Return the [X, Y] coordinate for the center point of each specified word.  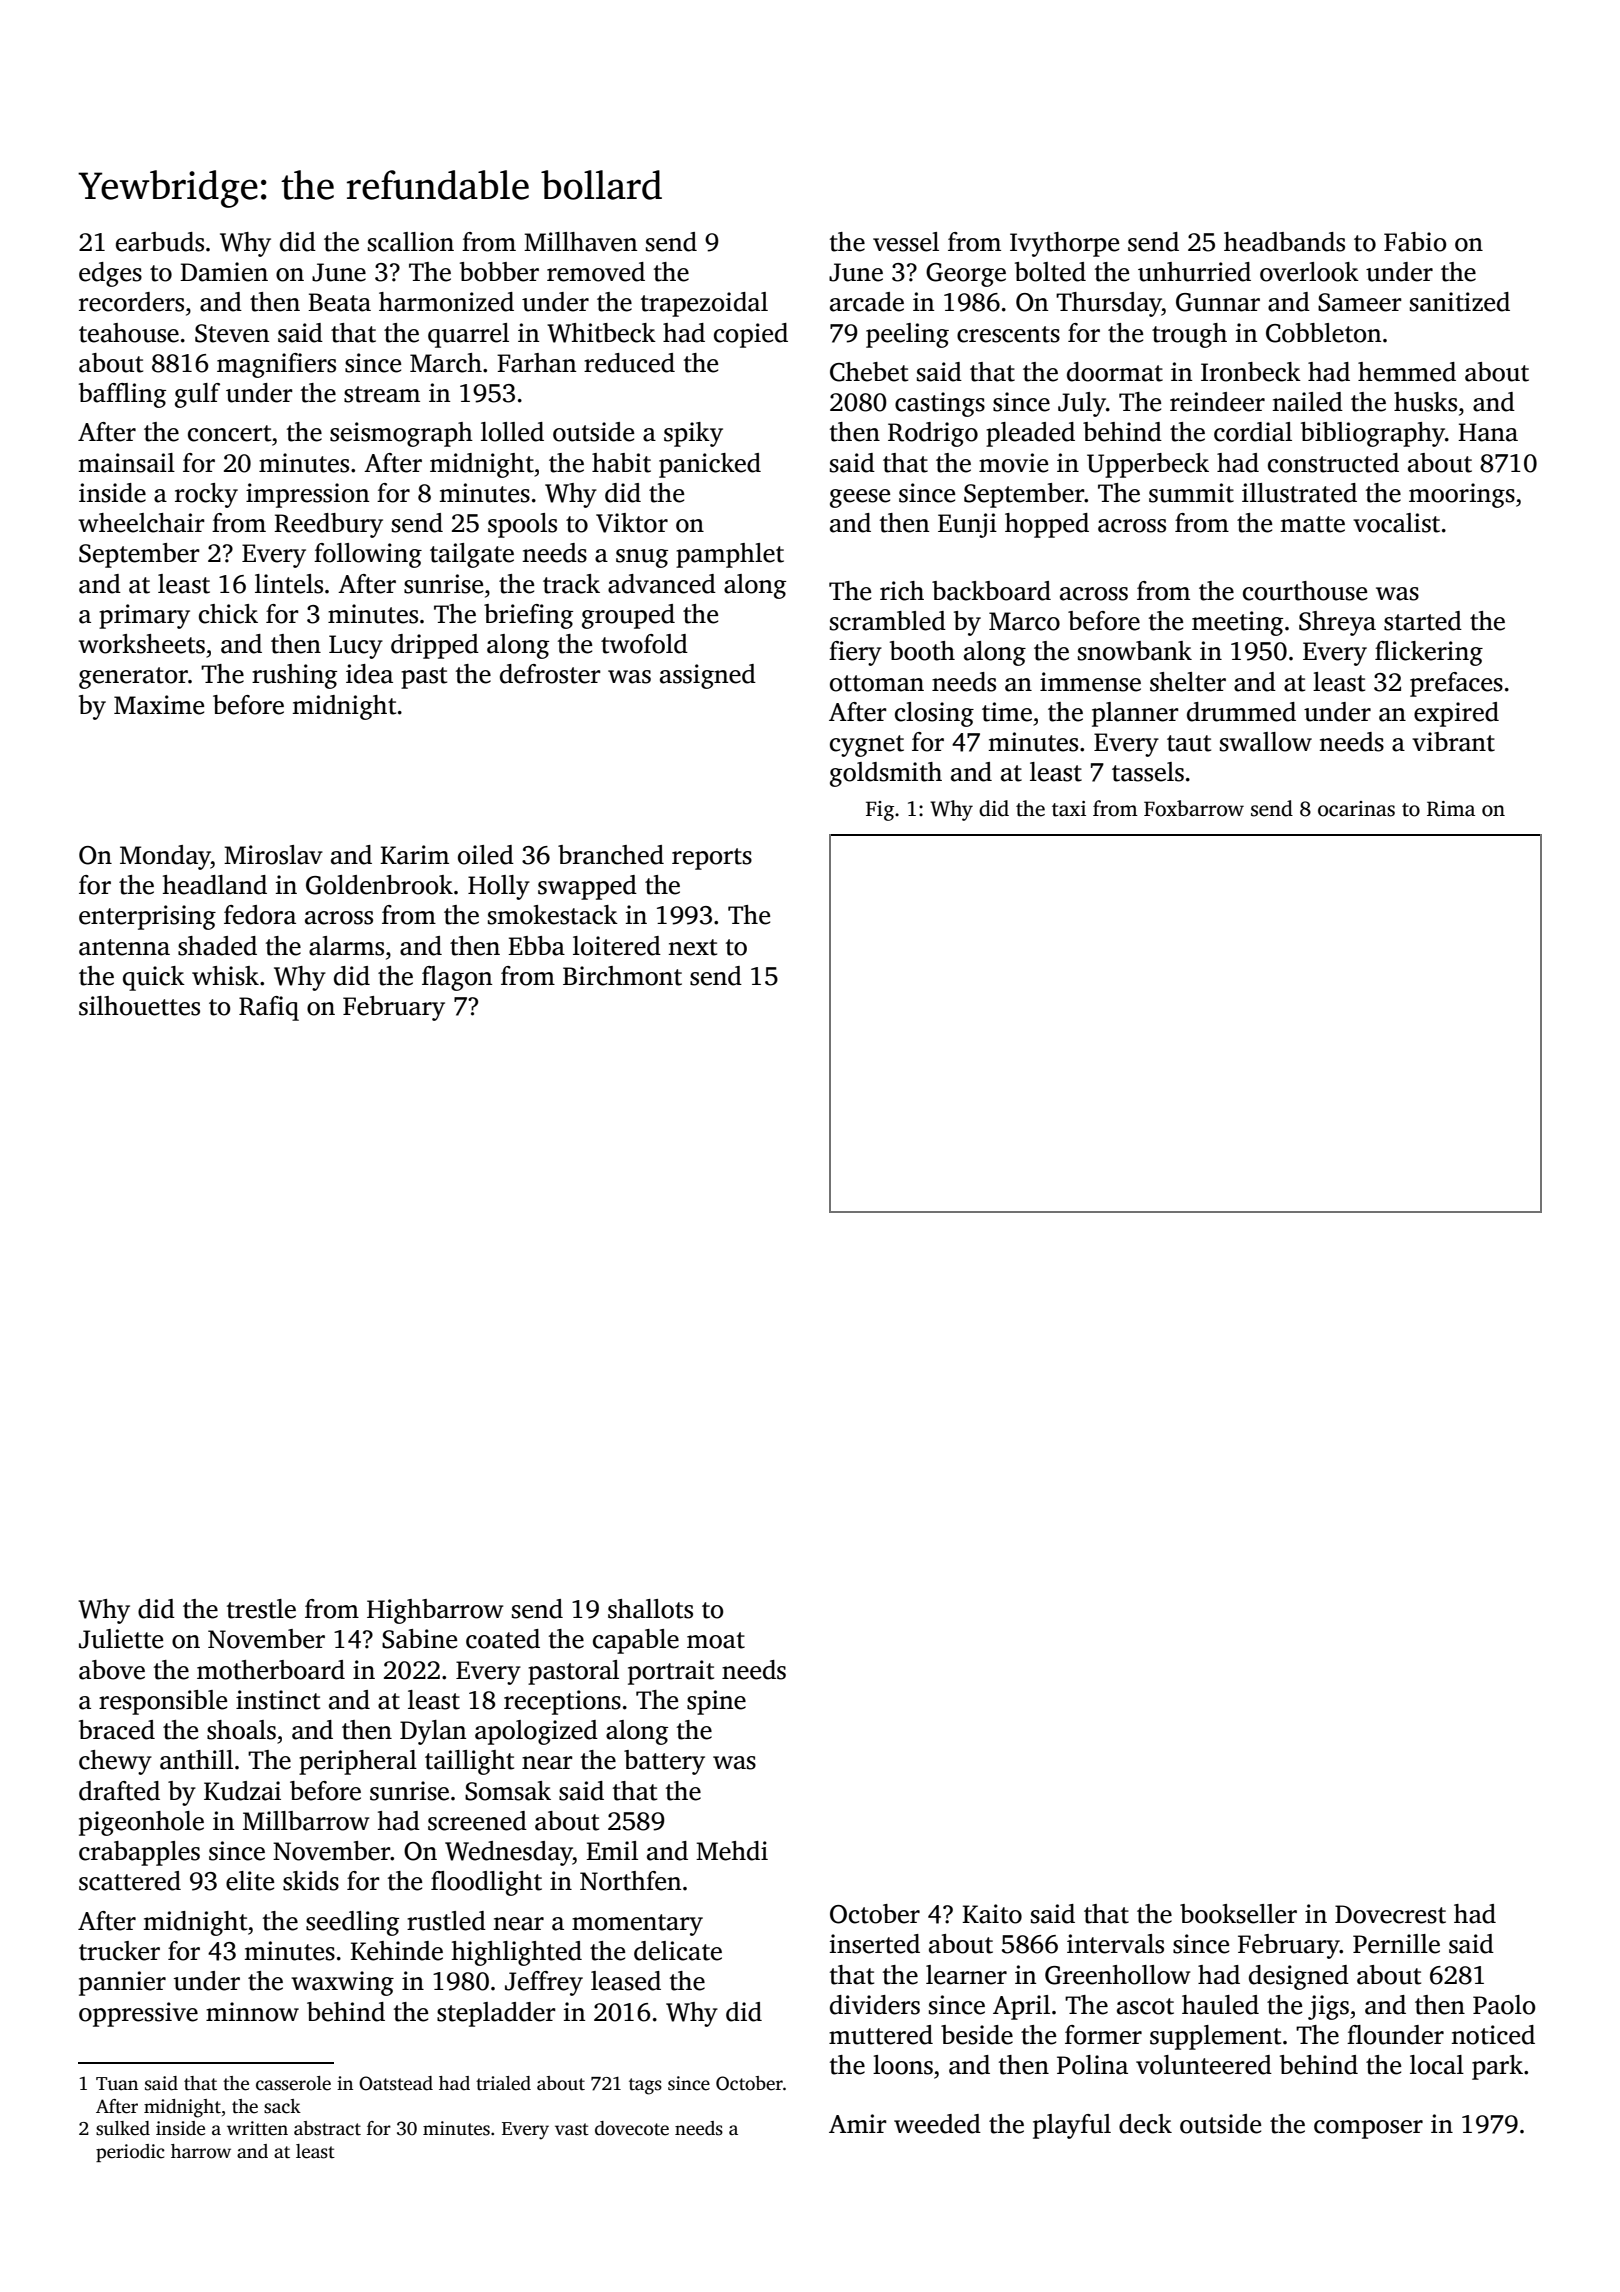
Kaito [992, 1914]
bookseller [1238, 1914]
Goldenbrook [379, 885]
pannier [122, 1983]
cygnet [867, 746]
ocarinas [1356, 809]
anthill [196, 1760]
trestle [261, 1609]
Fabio [1415, 242]
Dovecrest [1390, 1914]
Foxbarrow [1194, 808]
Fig [880, 811]
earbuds [160, 242]
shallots [650, 1609]
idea [369, 674]
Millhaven [580, 242]
